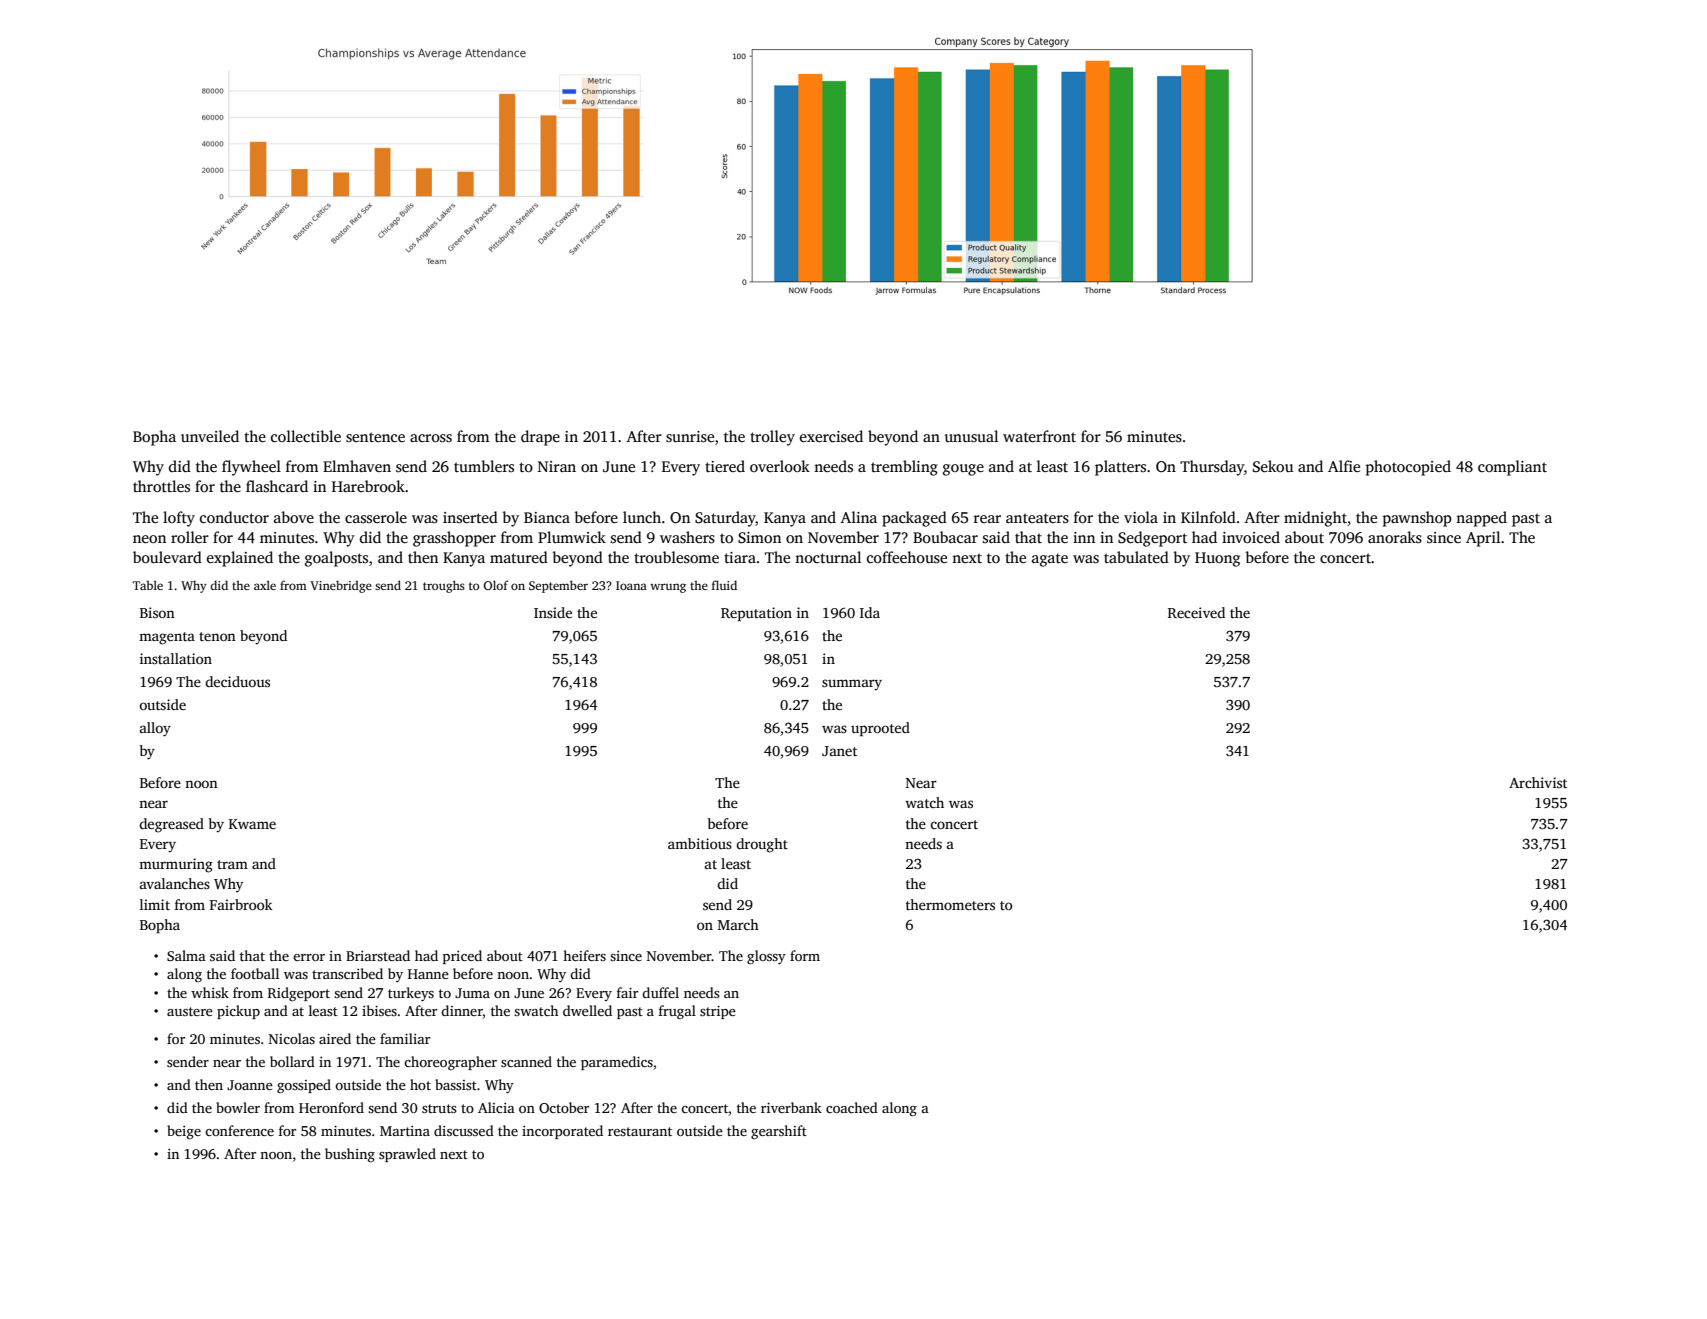 This image has height=1319, width=1707. Describe the element at coordinates (587, 1010) in the image. I see `dwelled` at that location.
